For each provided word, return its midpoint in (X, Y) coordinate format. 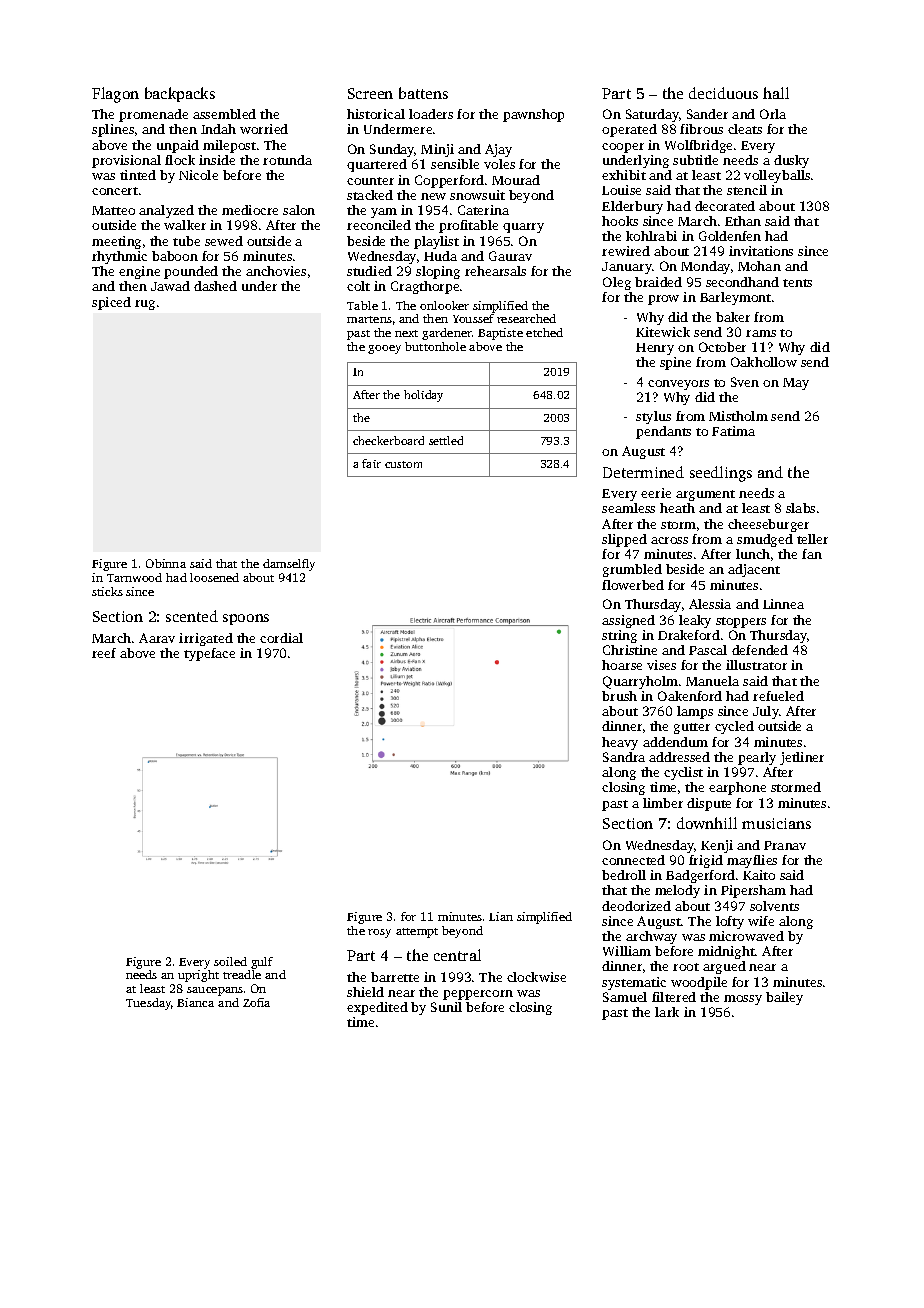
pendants (663, 432)
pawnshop (533, 115)
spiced (111, 303)
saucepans (215, 991)
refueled (778, 696)
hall (776, 93)
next (406, 333)
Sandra (624, 757)
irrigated (206, 639)
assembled (224, 114)
